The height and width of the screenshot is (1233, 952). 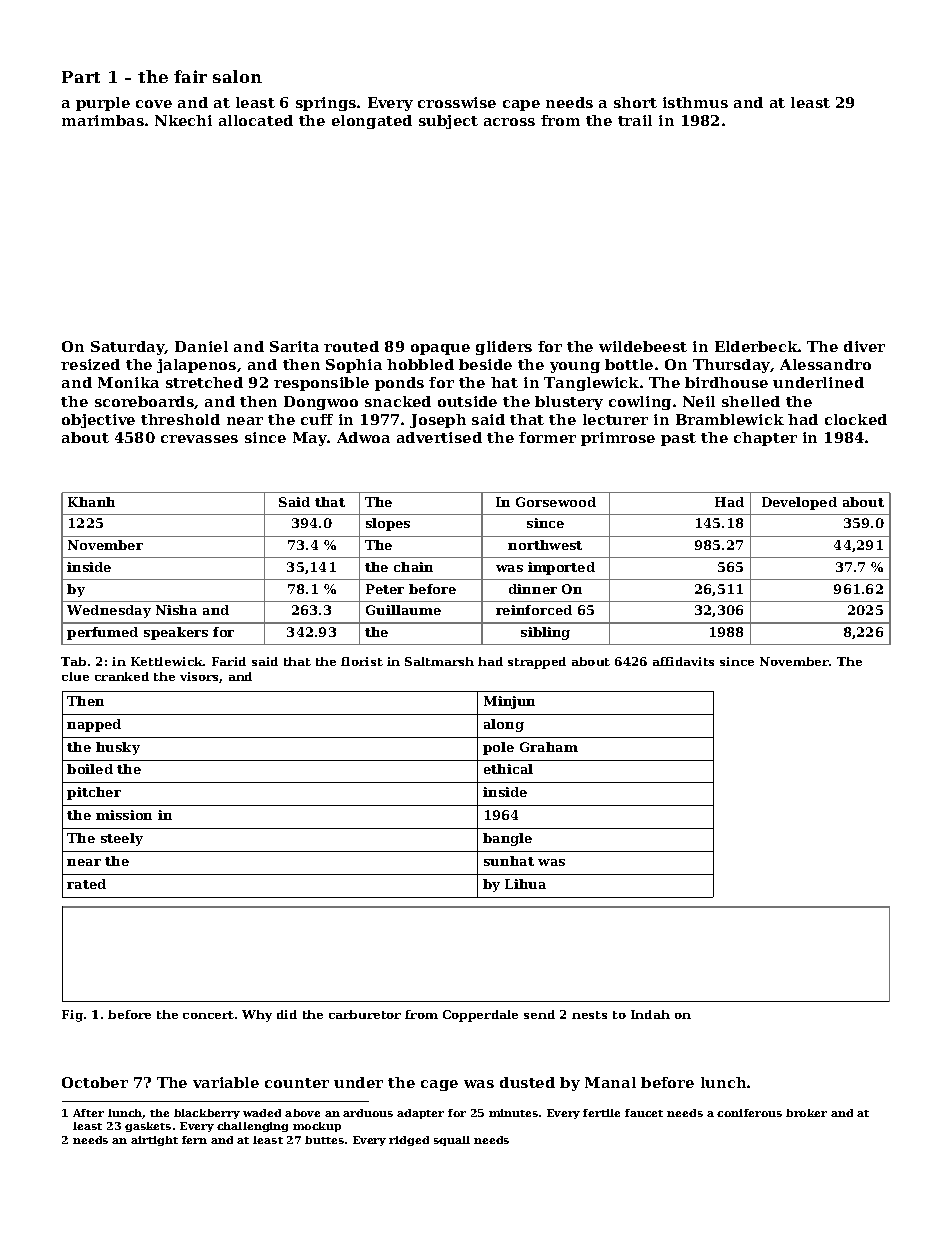 I want to click on fair, so click(x=190, y=76).
